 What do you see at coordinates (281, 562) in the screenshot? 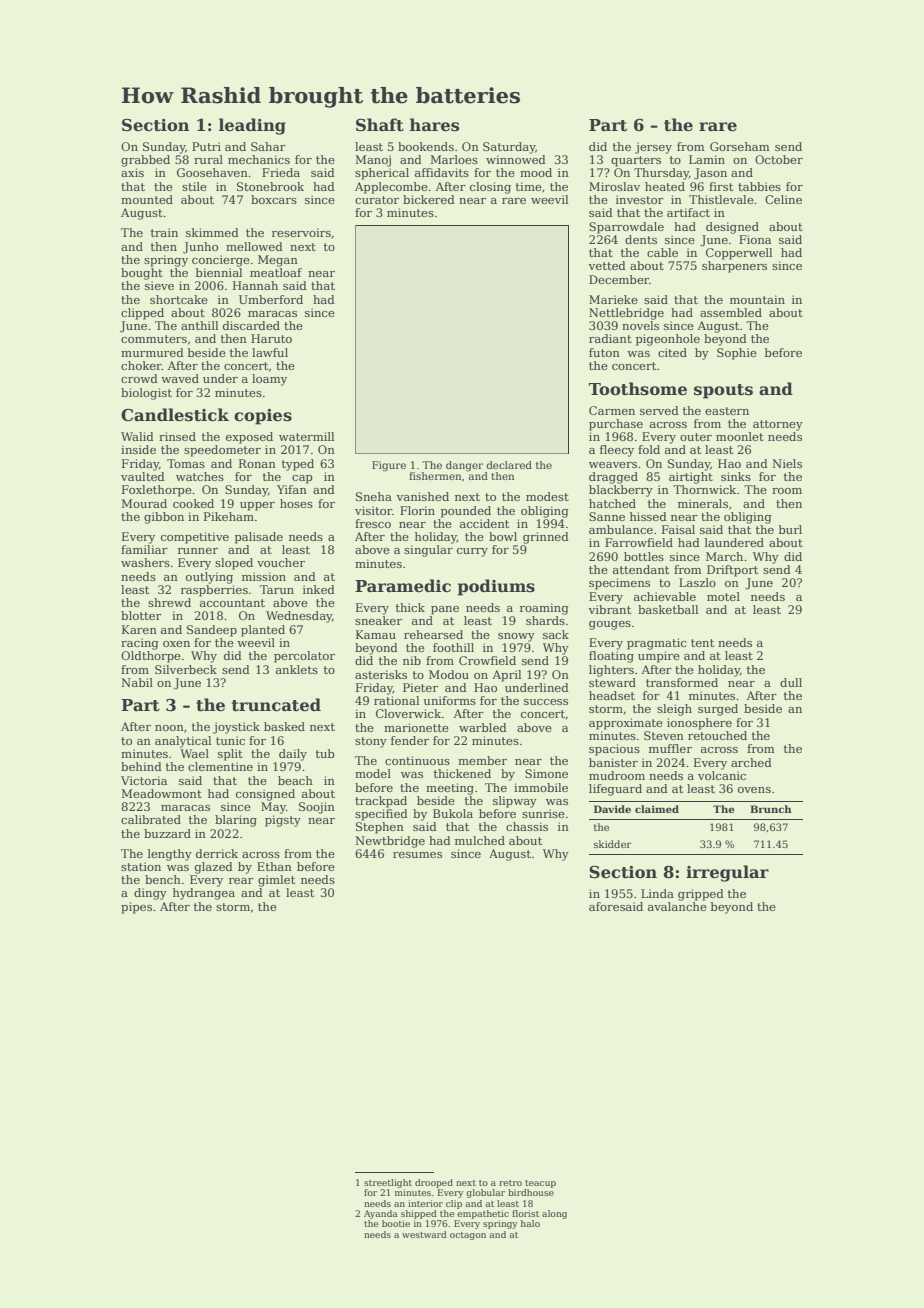
I see `voucher` at bounding box center [281, 562].
